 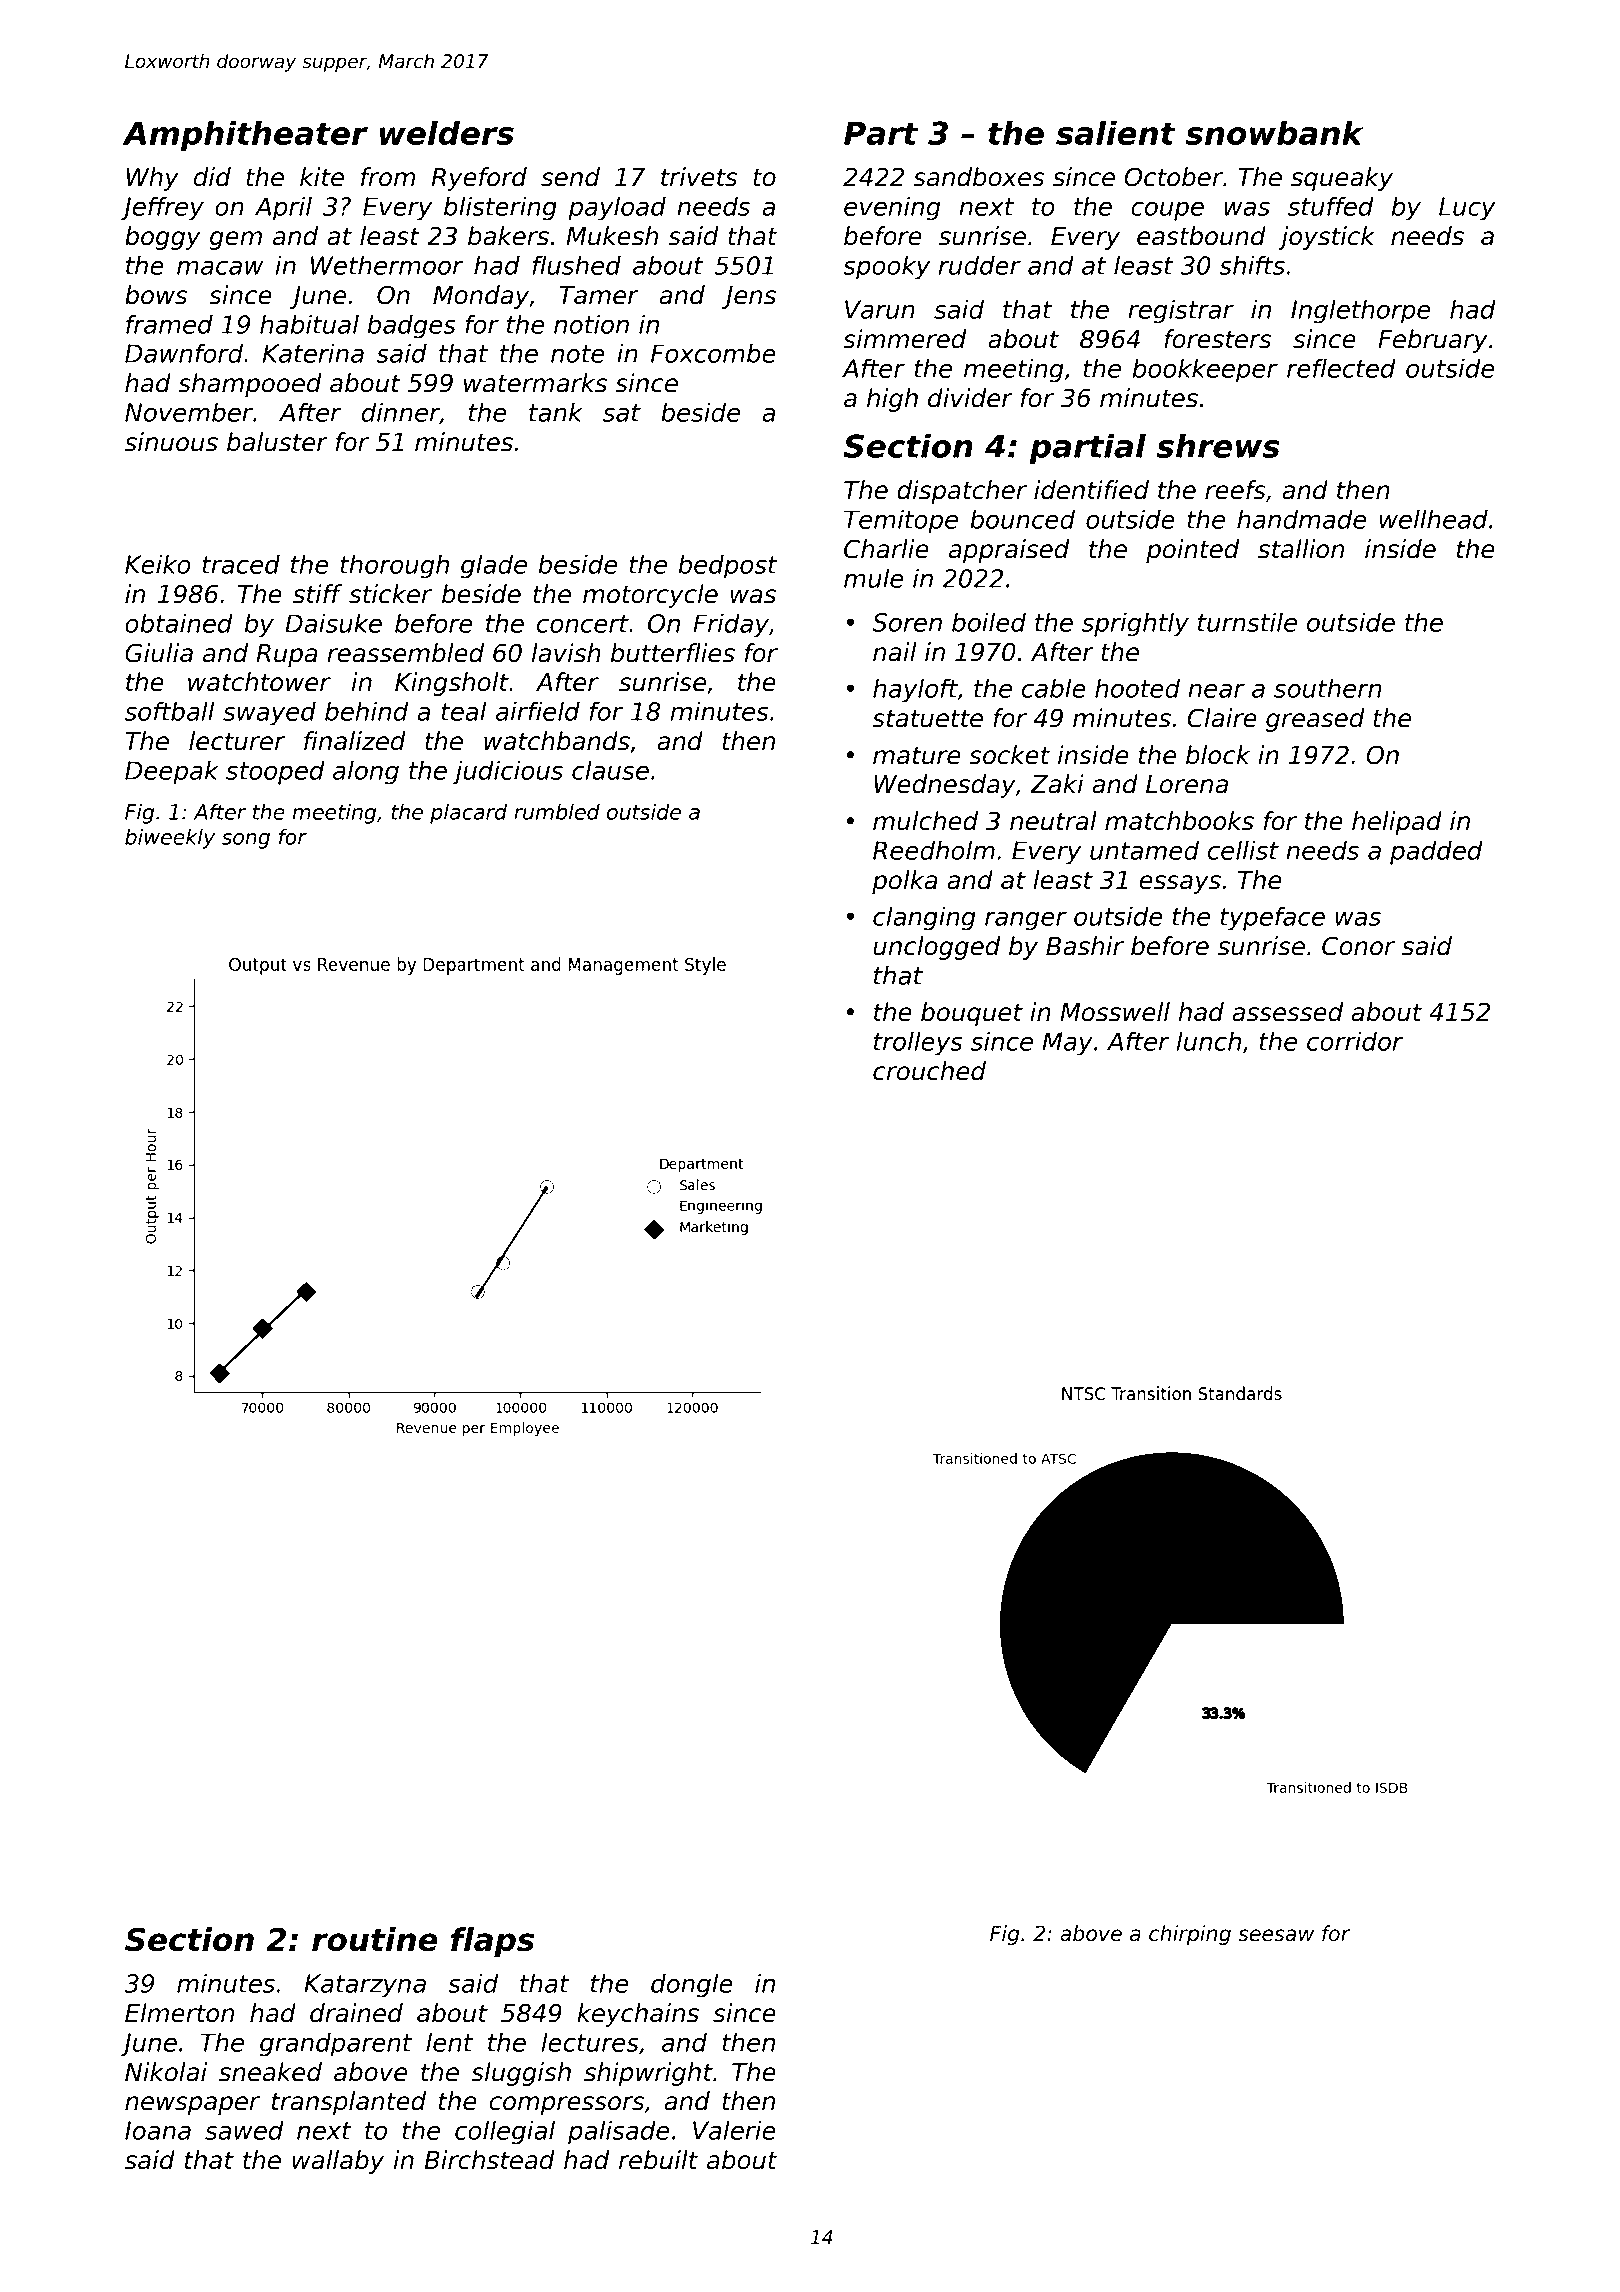 What do you see at coordinates (375, 1939) in the page?
I see `routine` at bounding box center [375, 1939].
